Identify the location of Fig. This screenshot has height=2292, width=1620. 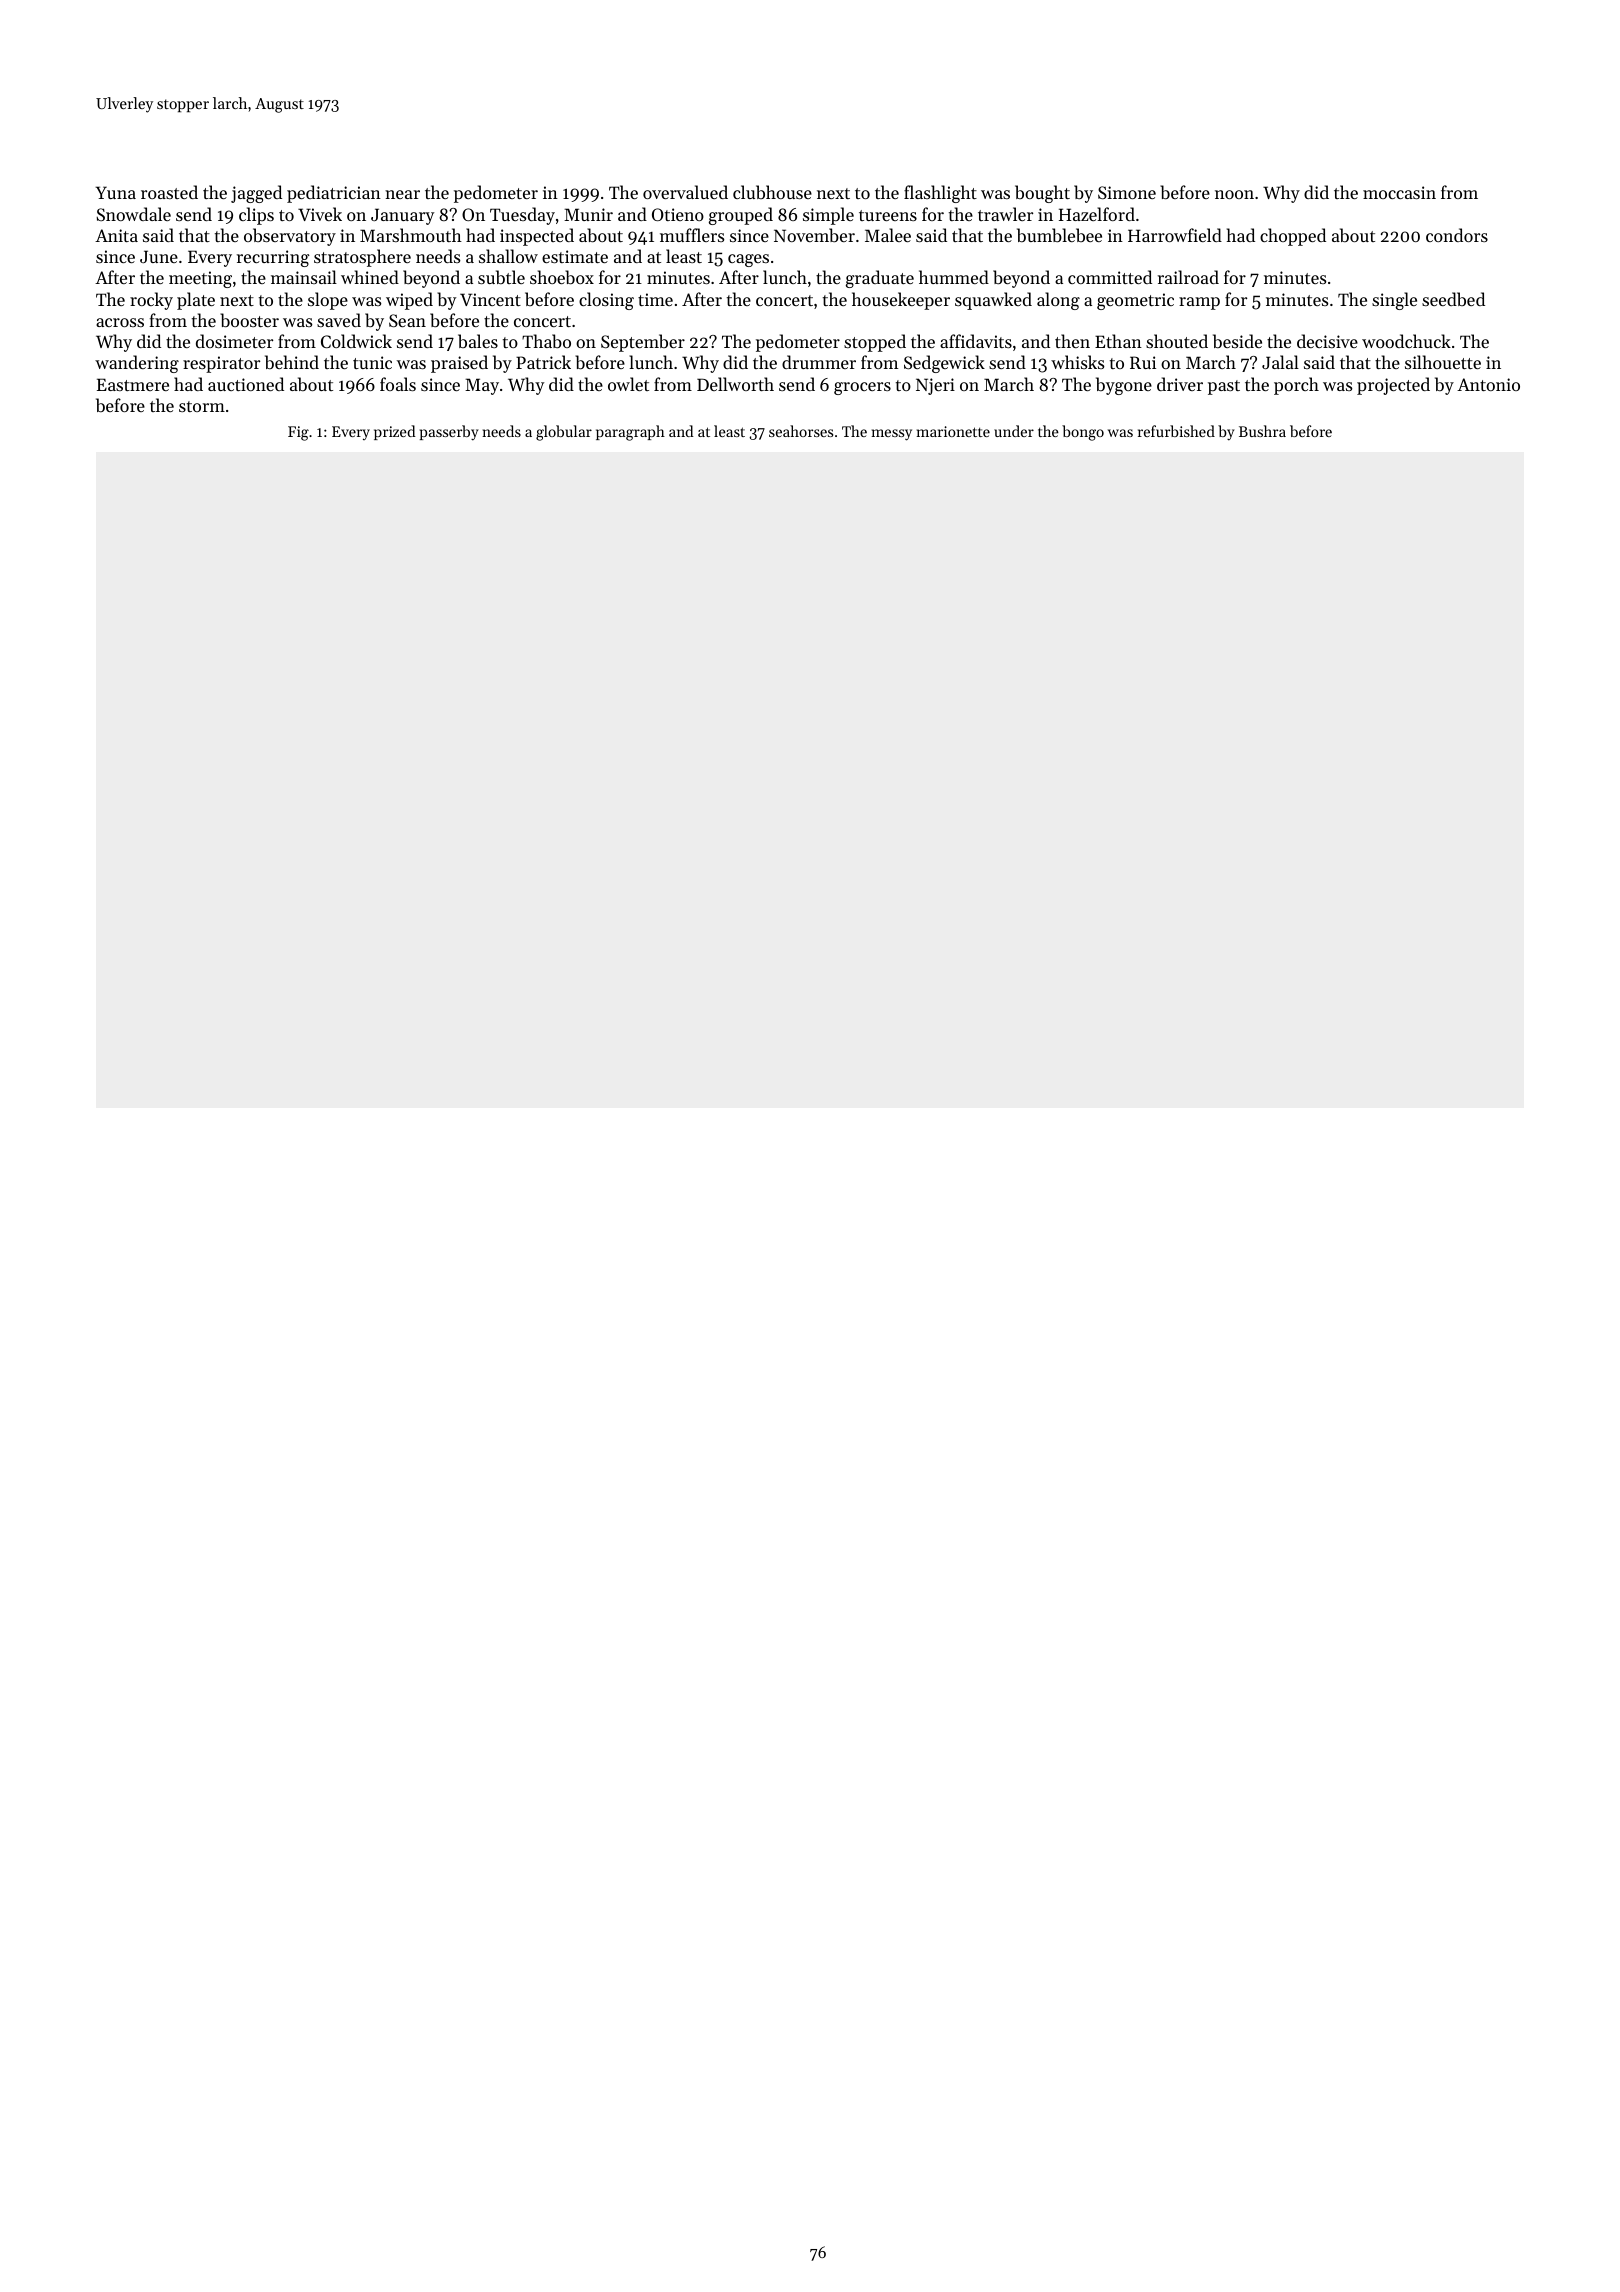
(298, 433).
